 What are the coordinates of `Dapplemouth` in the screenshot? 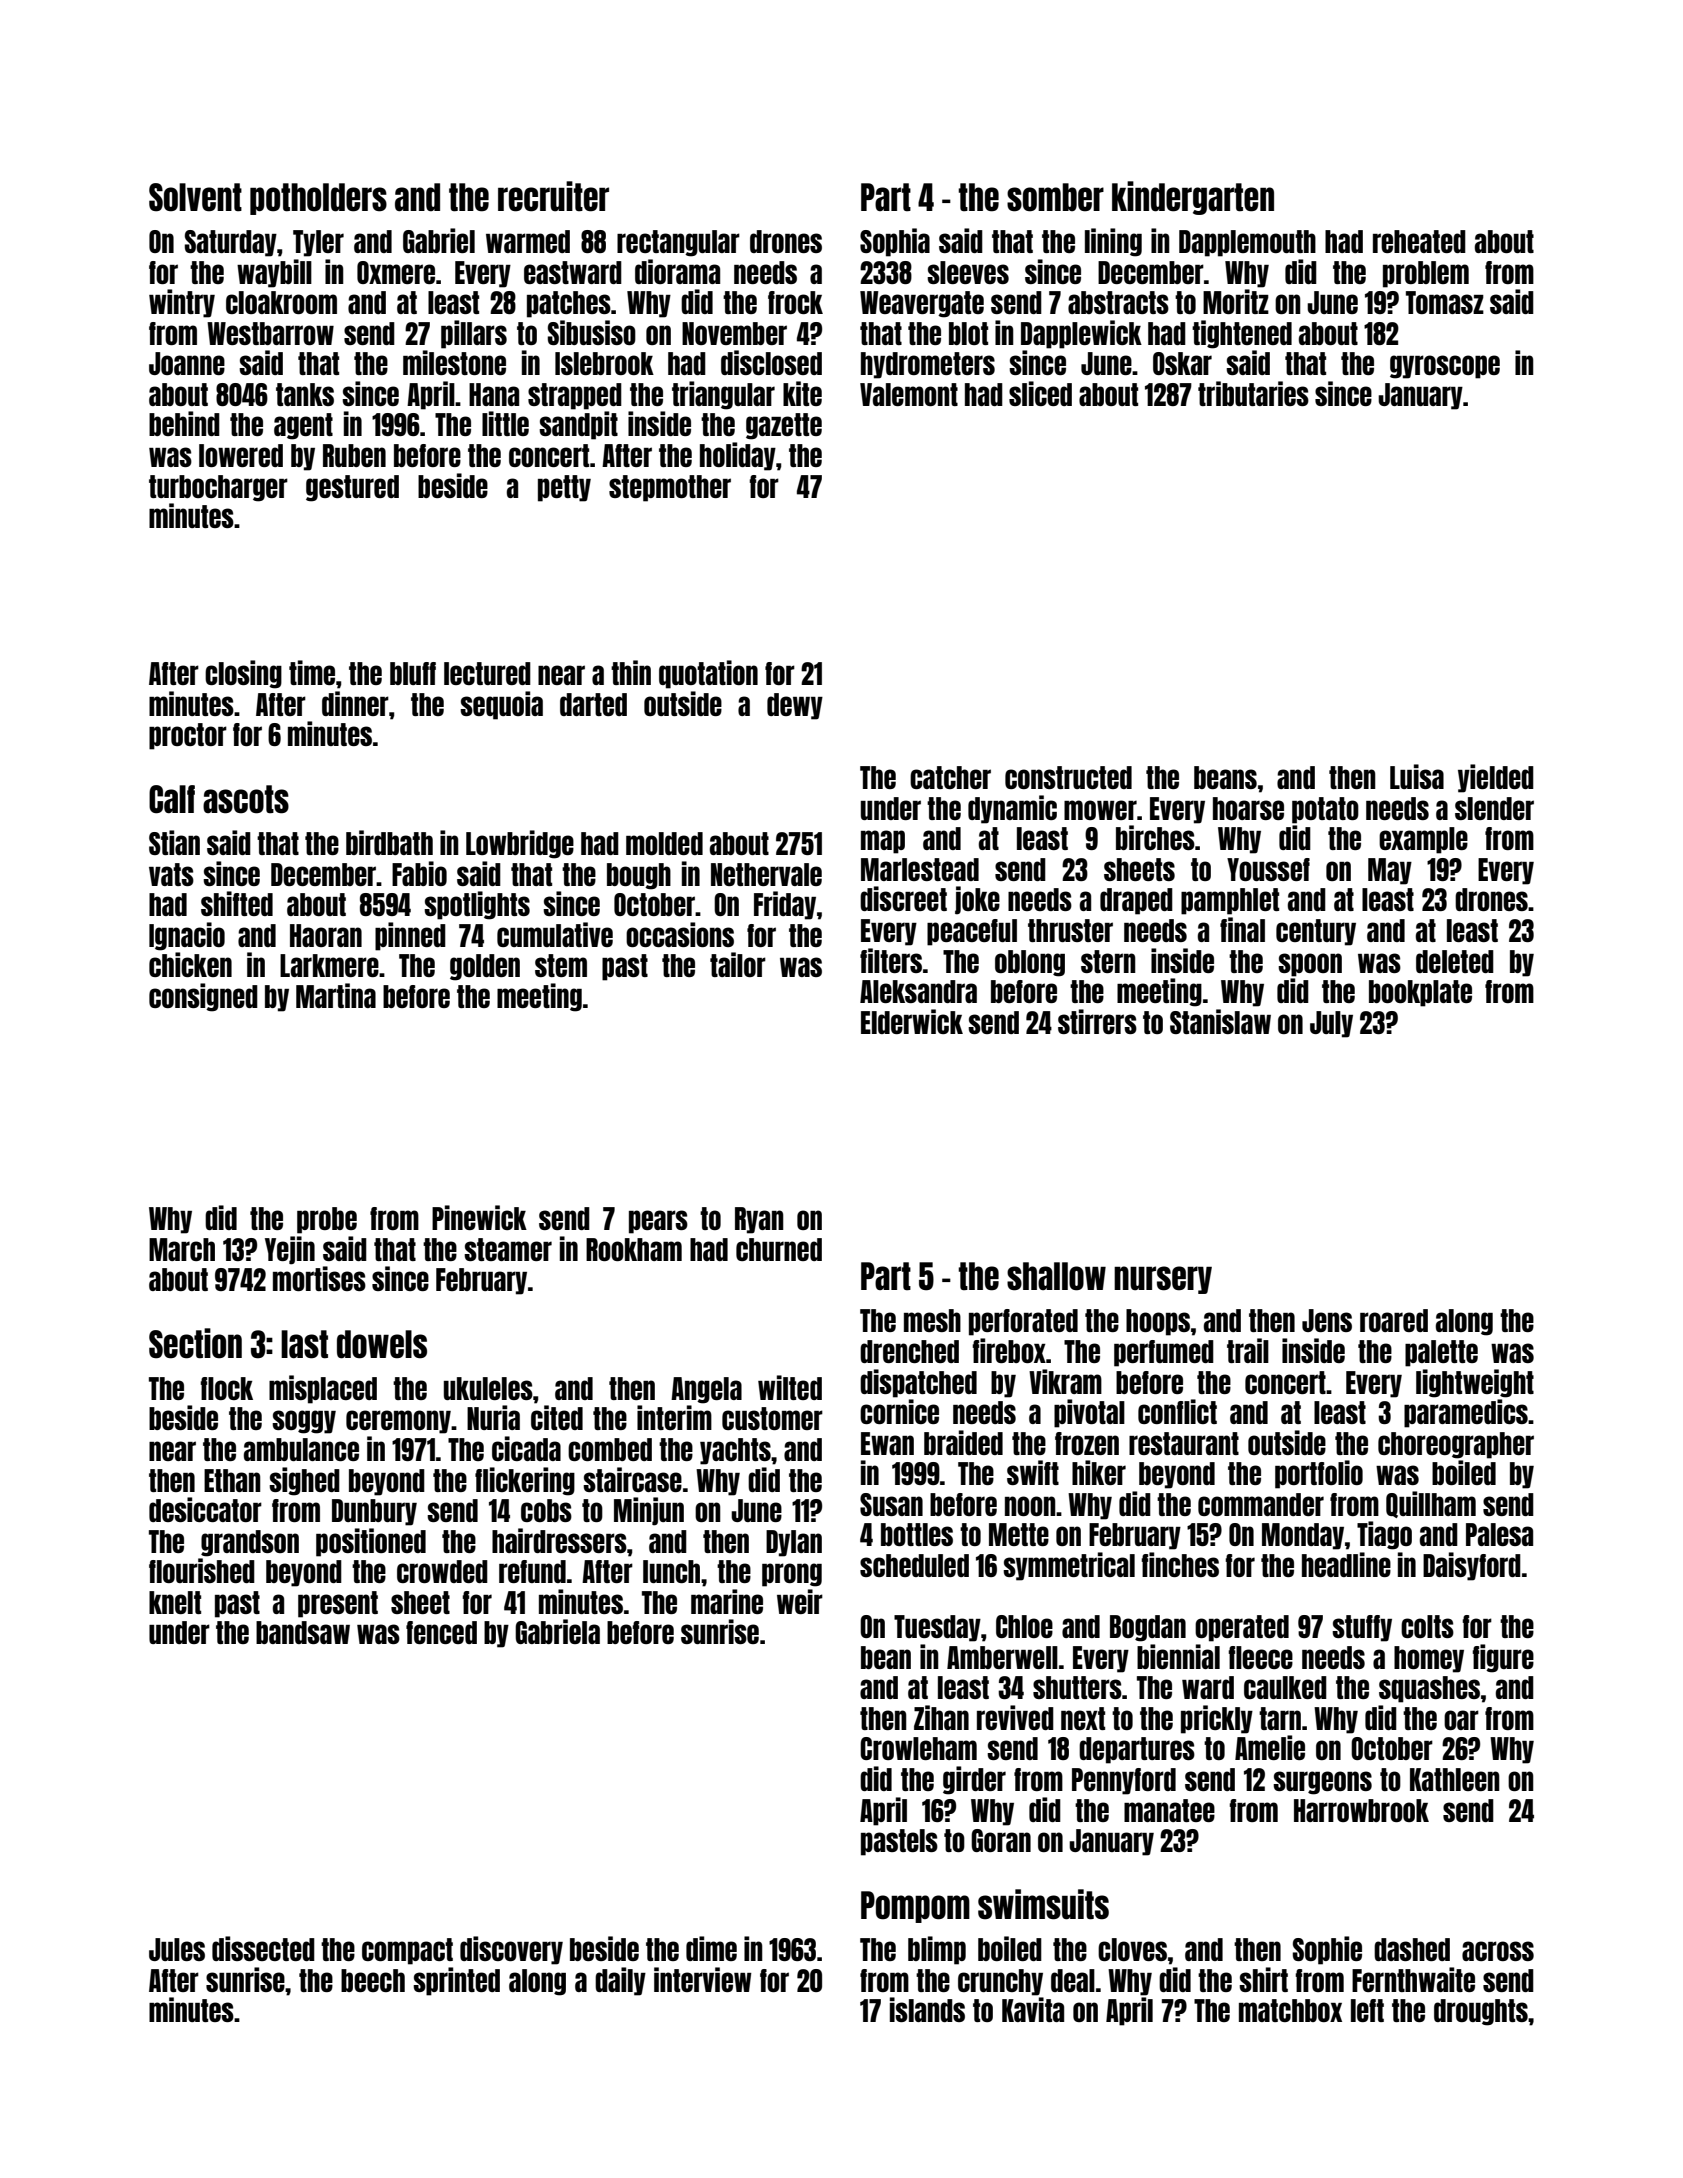 It's located at (1247, 243).
